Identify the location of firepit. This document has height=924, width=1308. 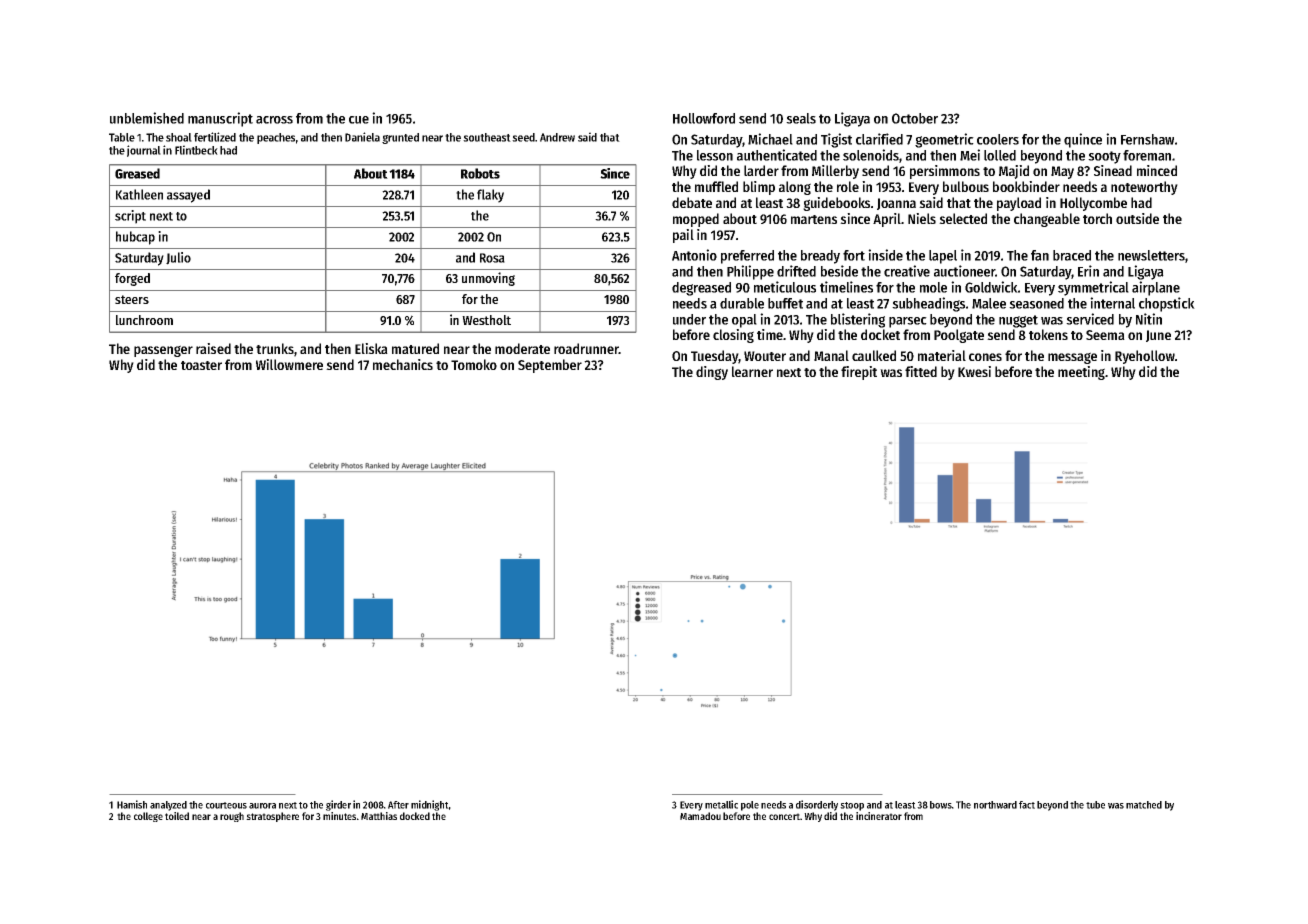
(859, 373).
